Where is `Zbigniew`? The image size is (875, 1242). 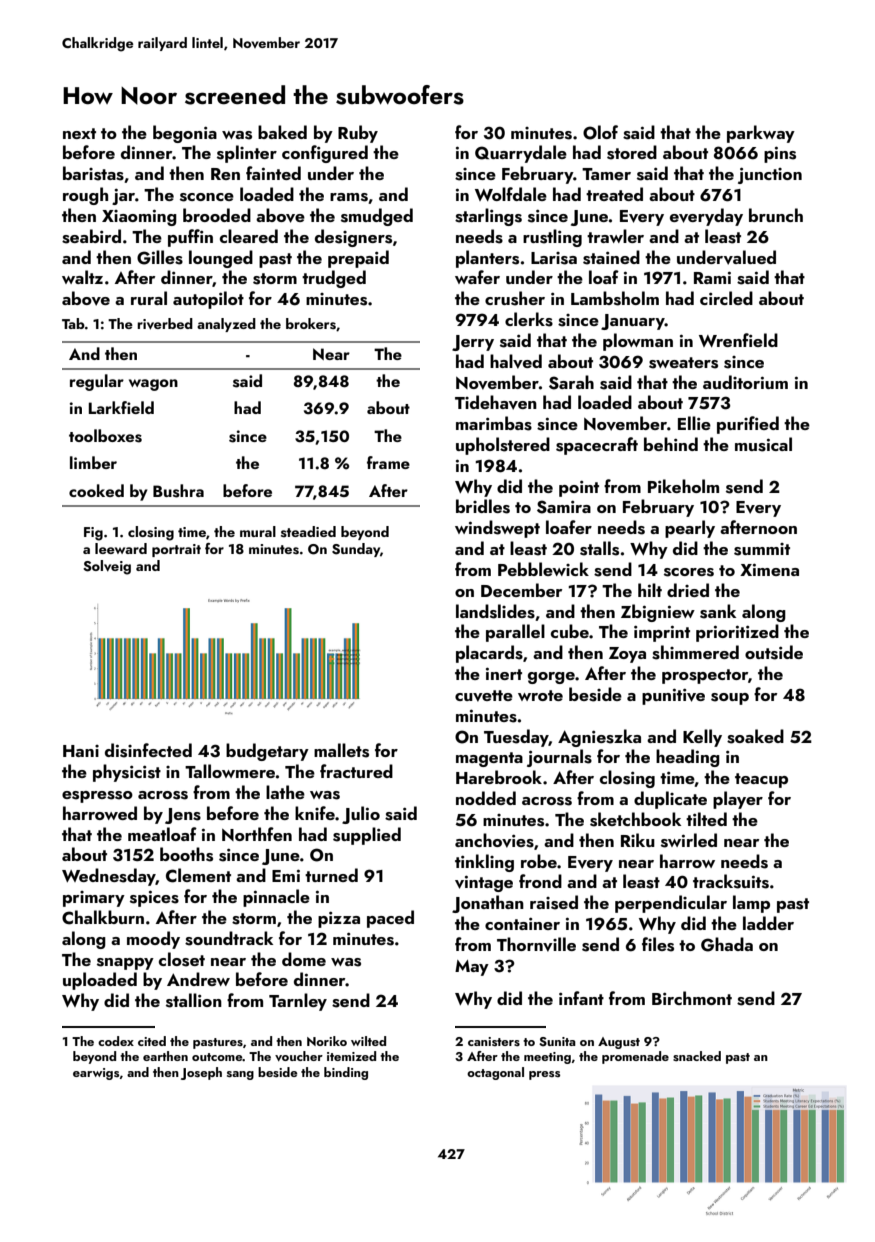 Zbigniew is located at coordinates (658, 613).
